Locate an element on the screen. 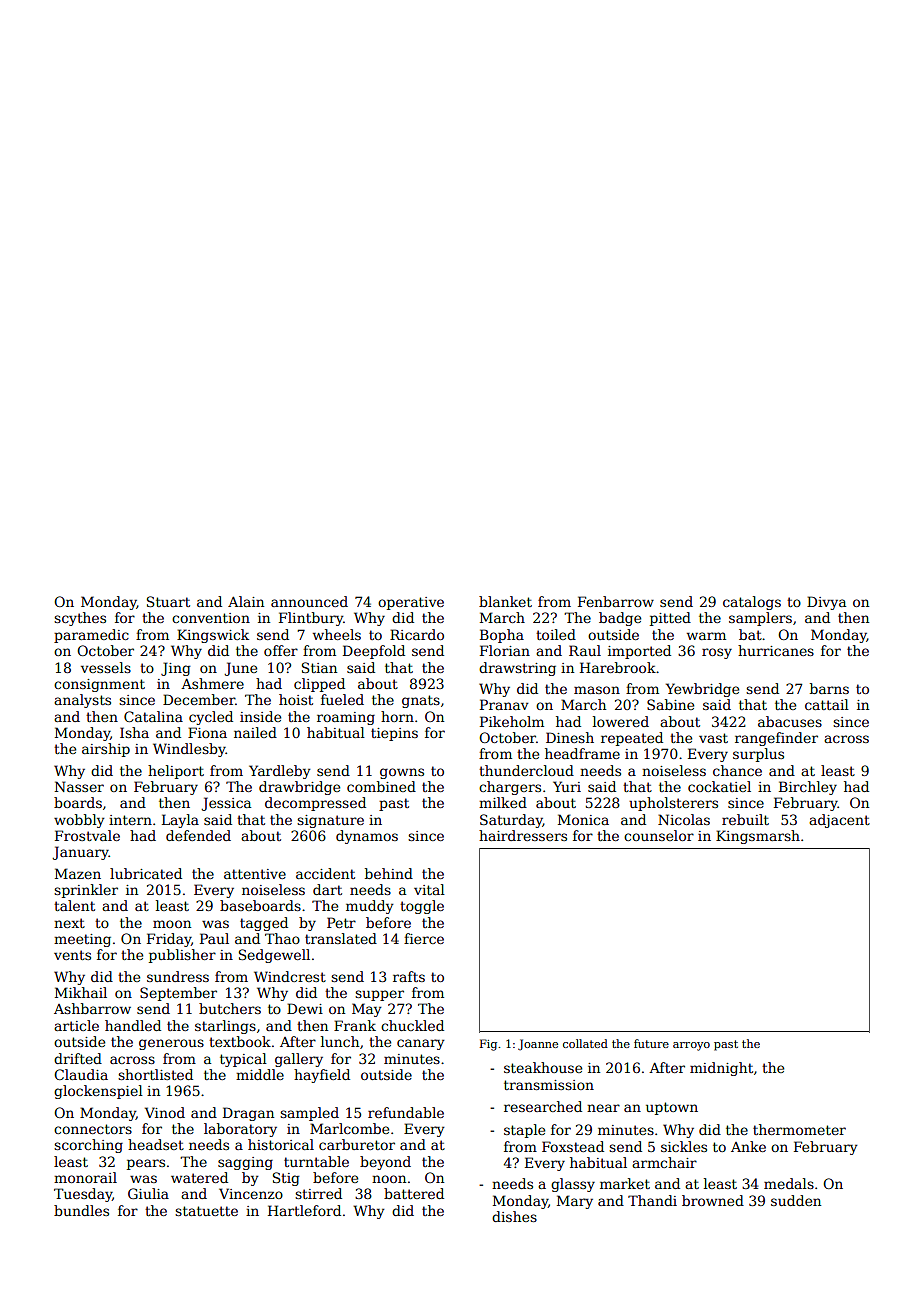 Image resolution: width=924 pixels, height=1308 pixels. Hartleford is located at coordinates (304, 1210).
